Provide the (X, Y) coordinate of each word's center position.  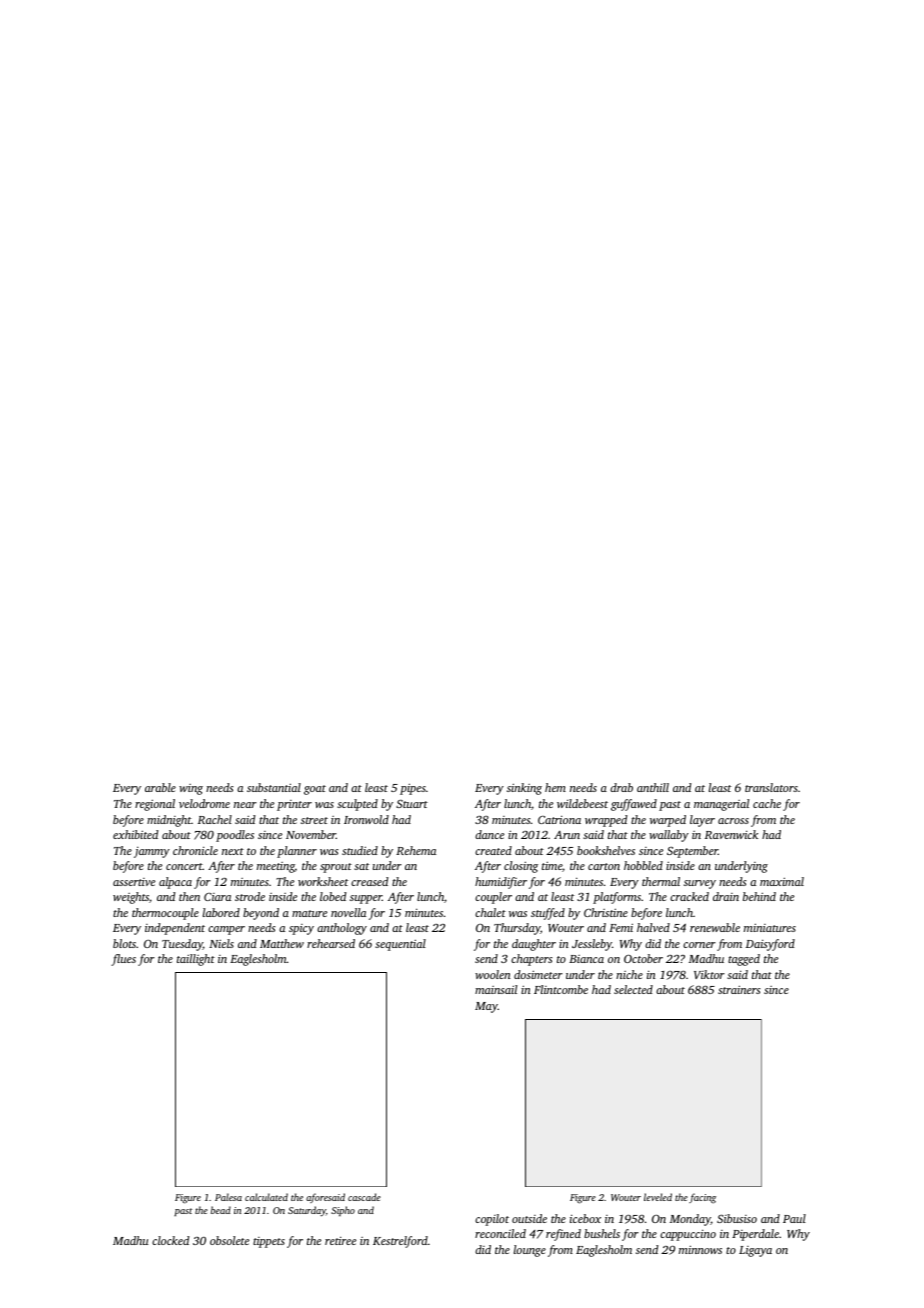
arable (160, 787)
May (486, 1007)
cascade (364, 1197)
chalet (490, 912)
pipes (413, 789)
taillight (196, 960)
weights (131, 898)
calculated (266, 1197)
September (692, 852)
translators (771, 787)
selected (633, 989)
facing (702, 1198)
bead (221, 1210)
